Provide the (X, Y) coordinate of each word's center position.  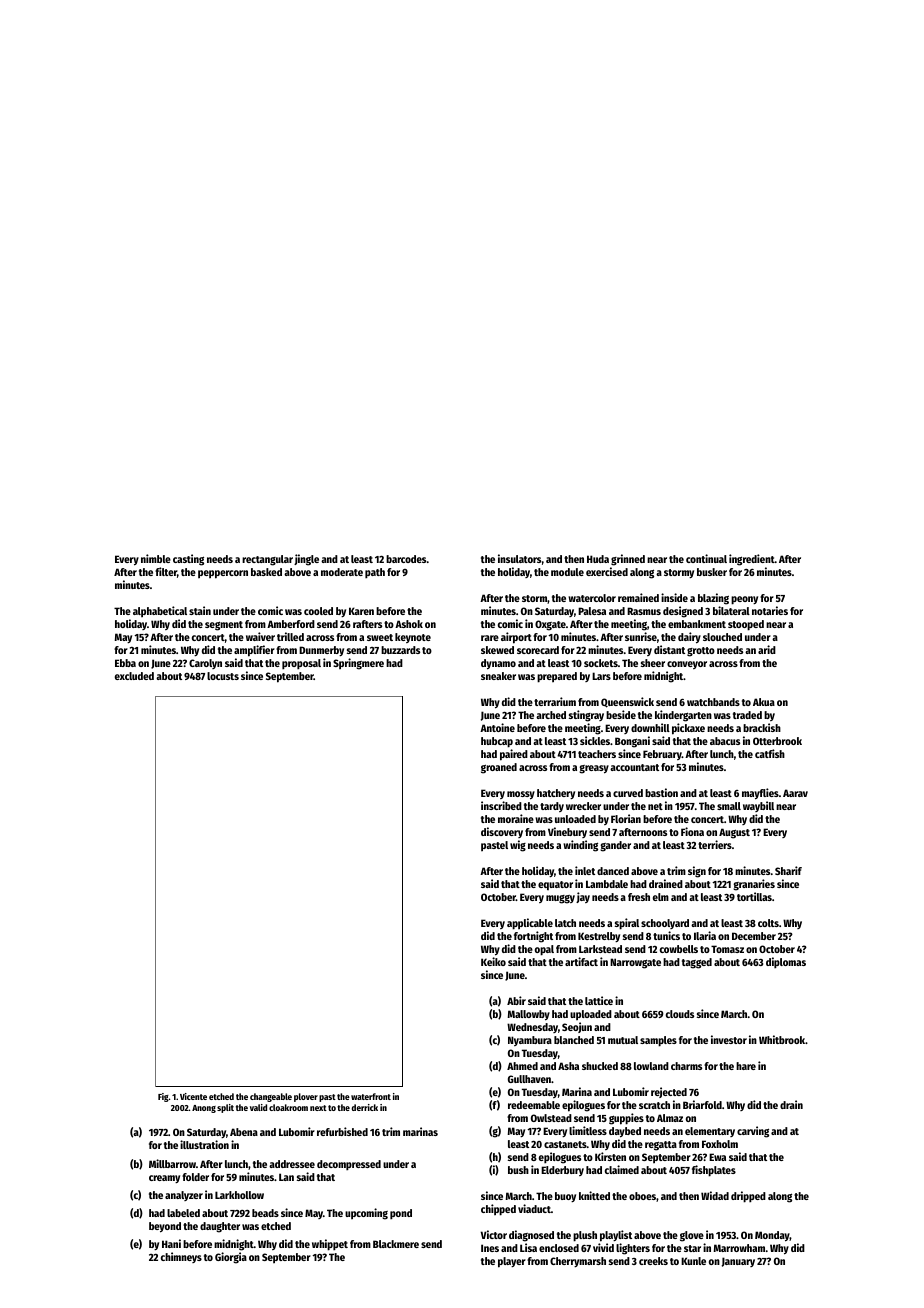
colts (768, 923)
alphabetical (160, 611)
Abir (516, 1000)
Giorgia (231, 1258)
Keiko (493, 961)
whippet (330, 1245)
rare (490, 638)
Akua (764, 702)
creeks (653, 1261)
